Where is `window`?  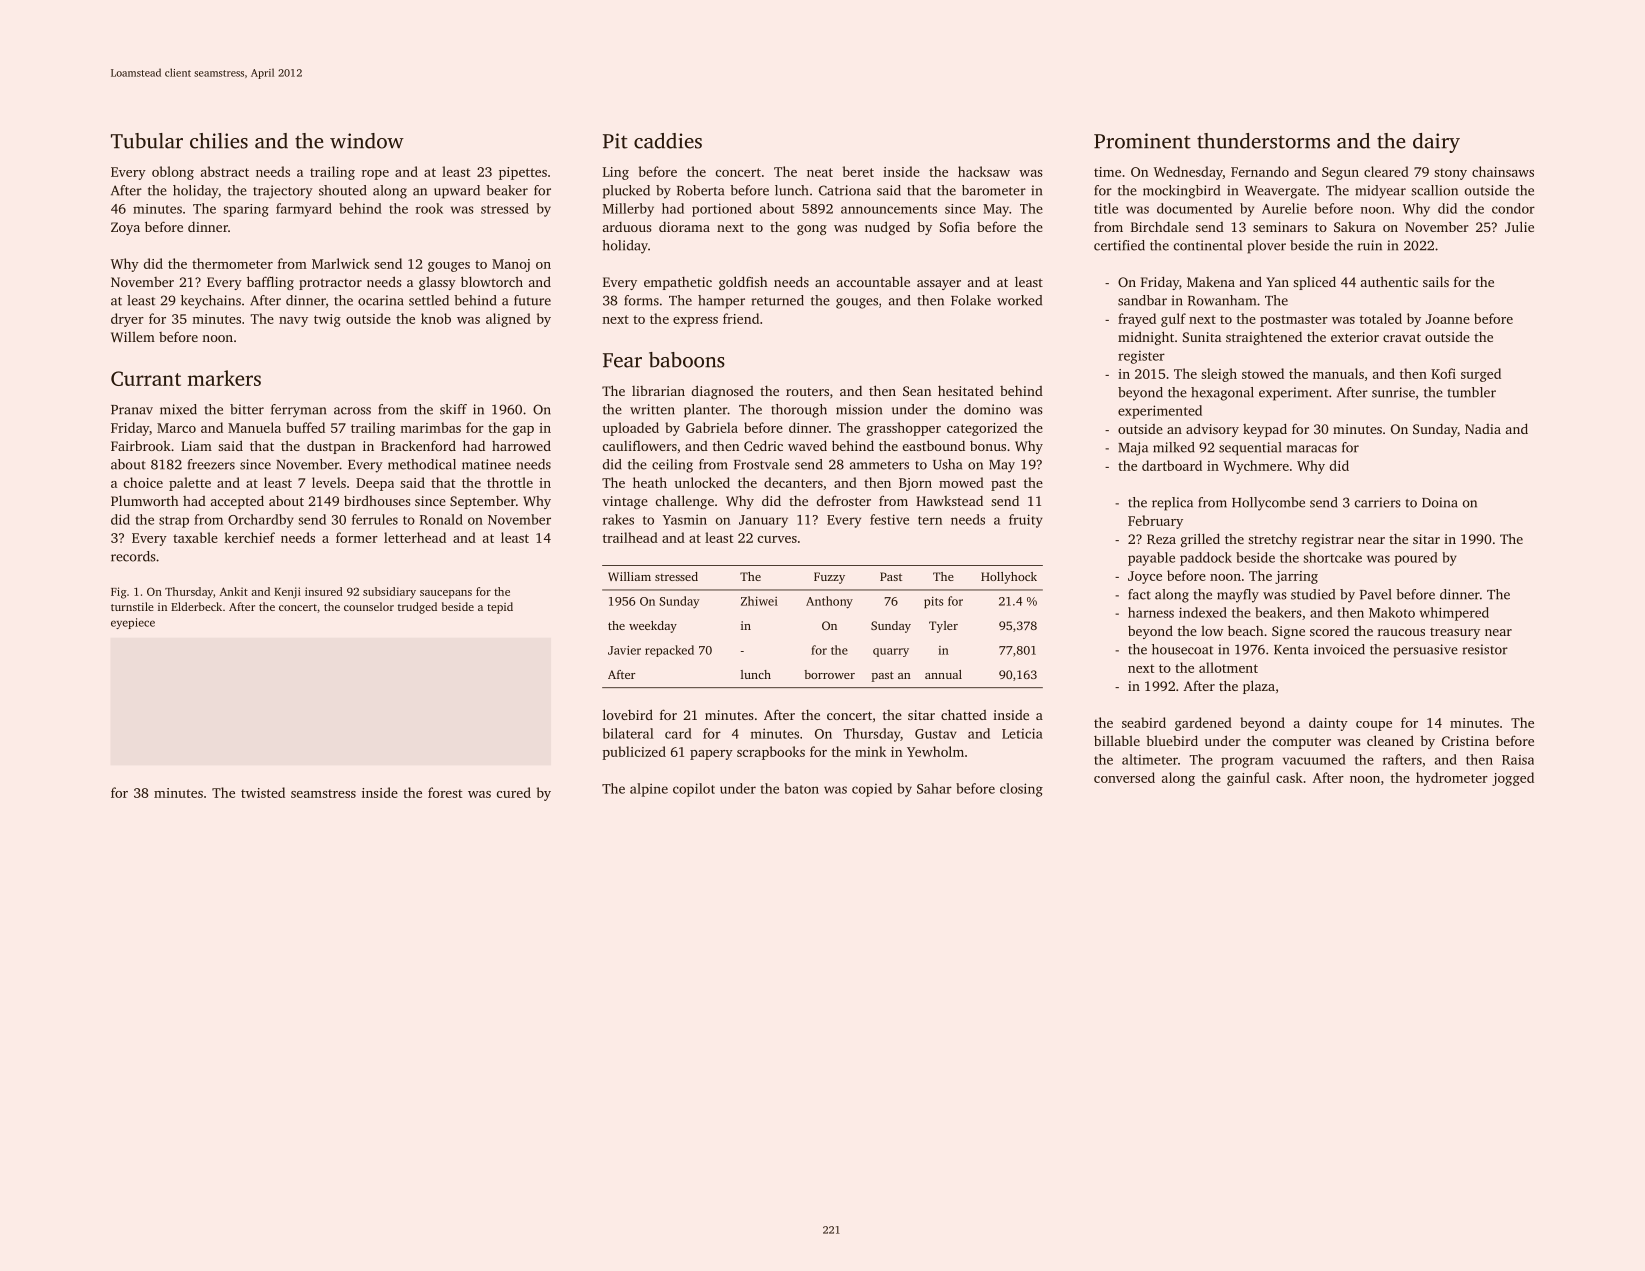
window is located at coordinates (367, 141).
